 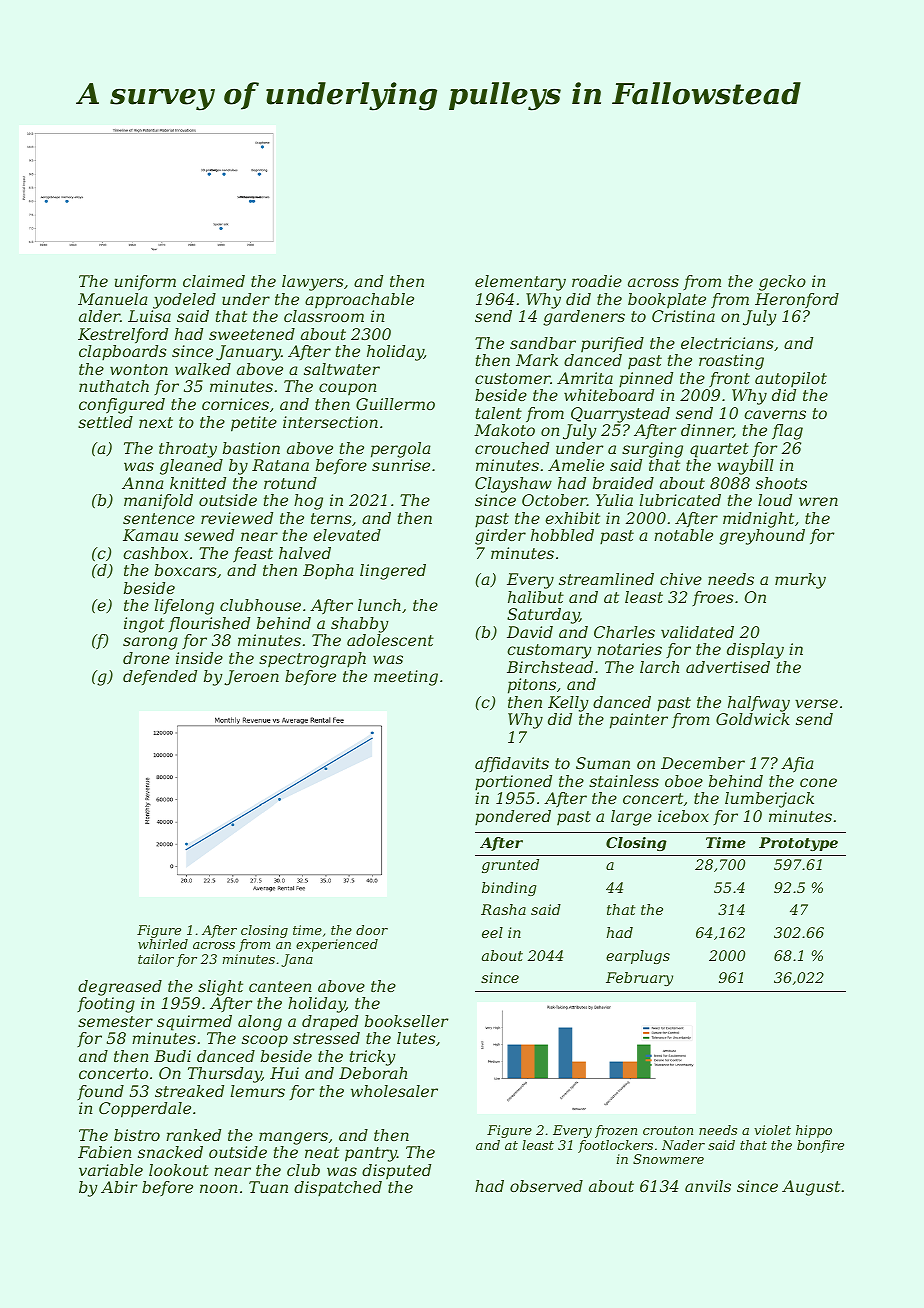 What do you see at coordinates (782, 283) in the document?
I see `gecko` at bounding box center [782, 283].
